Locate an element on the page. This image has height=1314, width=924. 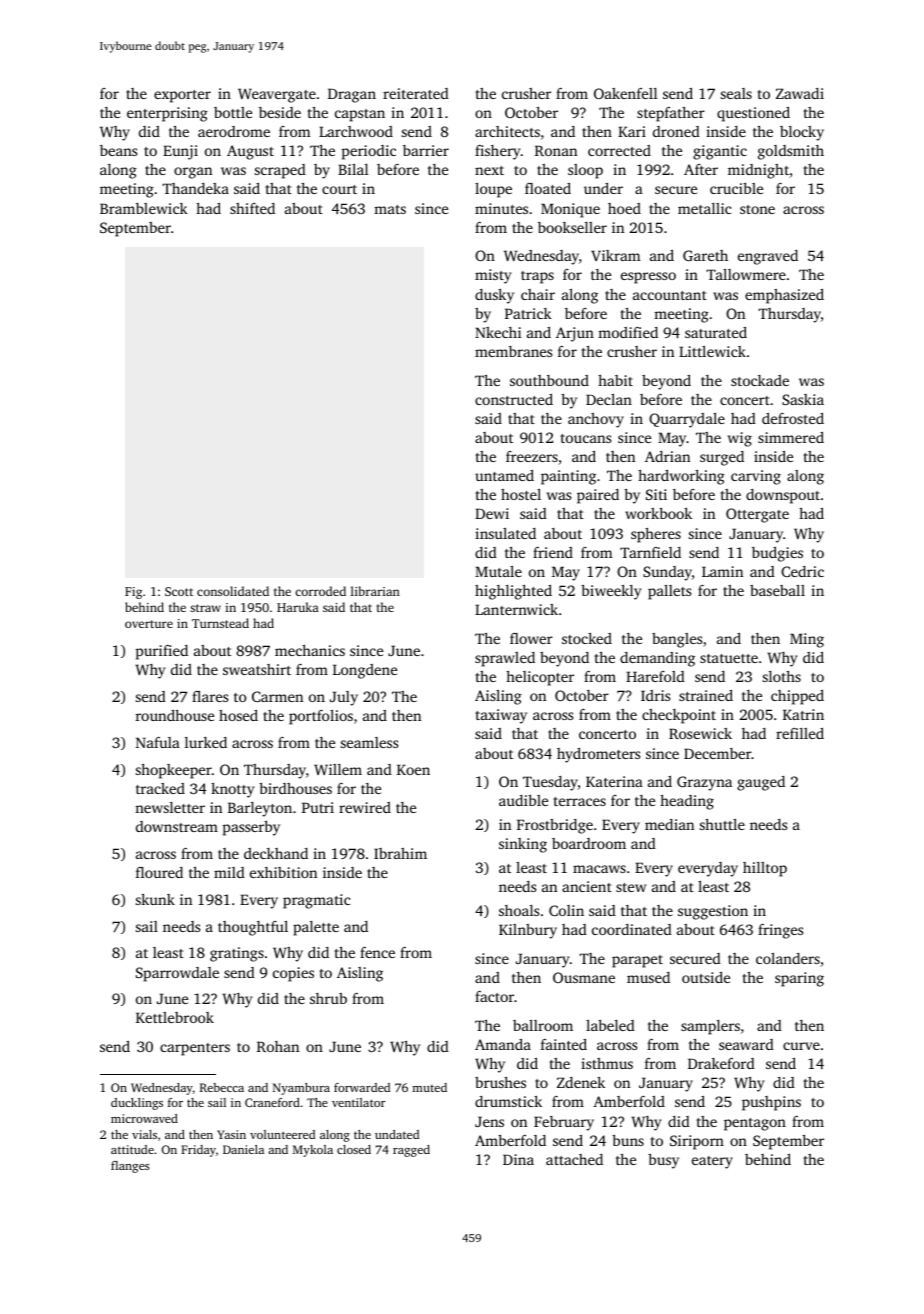
Kilnbury is located at coordinates (528, 931).
